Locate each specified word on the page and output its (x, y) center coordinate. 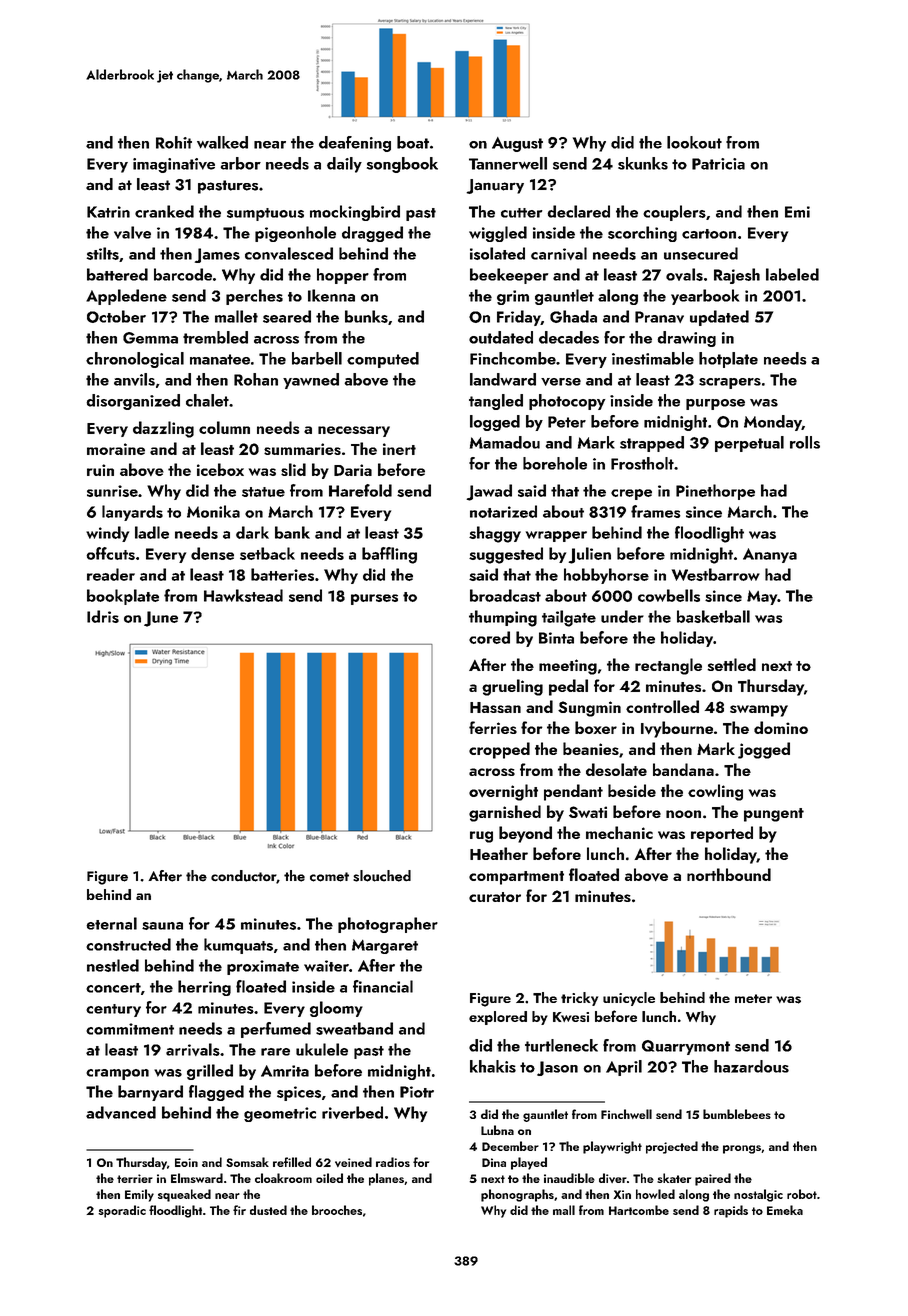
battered (117, 274)
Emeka (785, 1210)
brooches (337, 1210)
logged (495, 423)
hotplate (728, 360)
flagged (216, 1093)
